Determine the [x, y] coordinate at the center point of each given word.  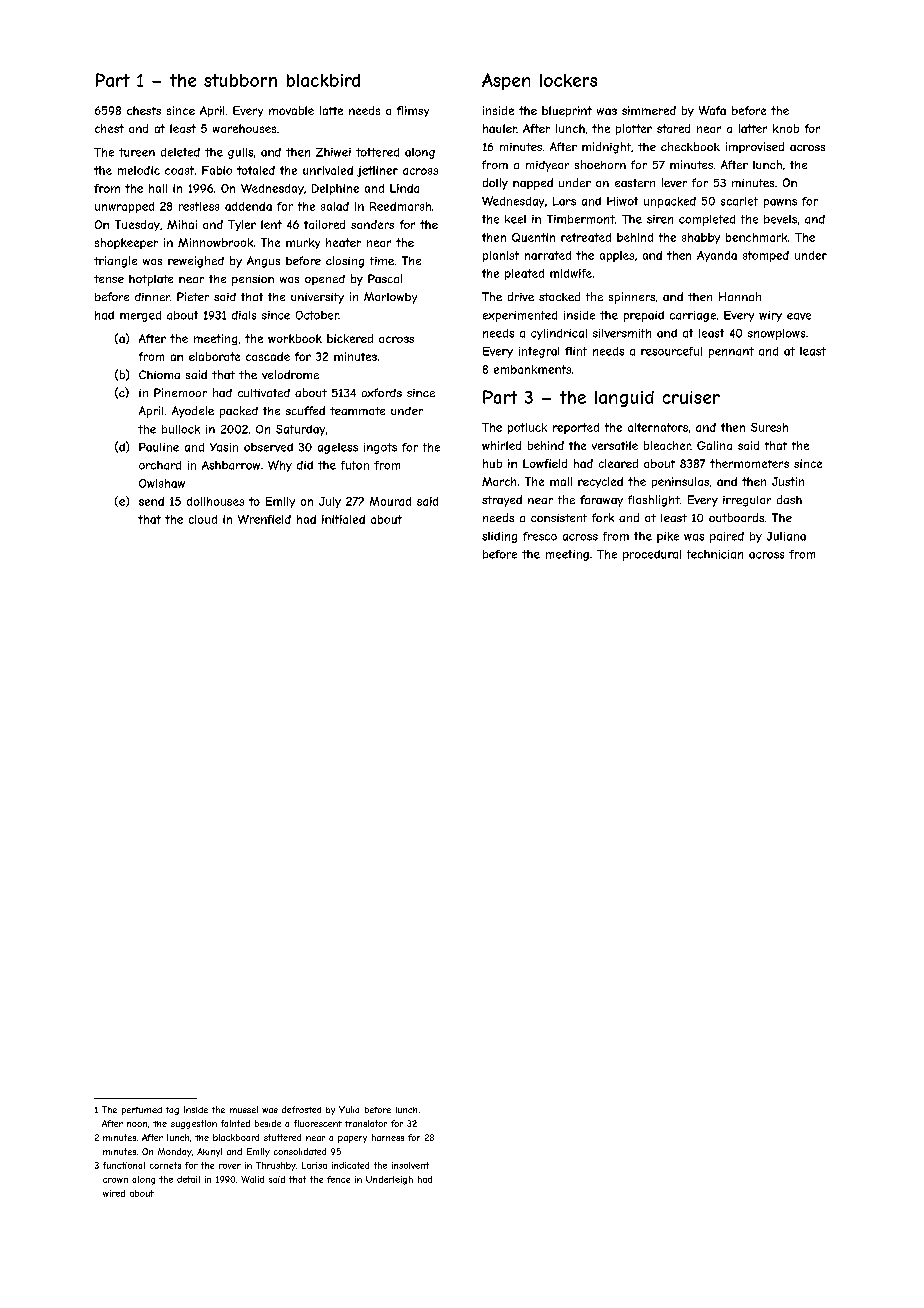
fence [338, 1179]
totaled [256, 170]
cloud [203, 519]
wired [114, 1193]
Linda [404, 188]
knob [786, 128]
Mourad [390, 501]
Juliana [786, 536]
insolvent [410, 1165]
